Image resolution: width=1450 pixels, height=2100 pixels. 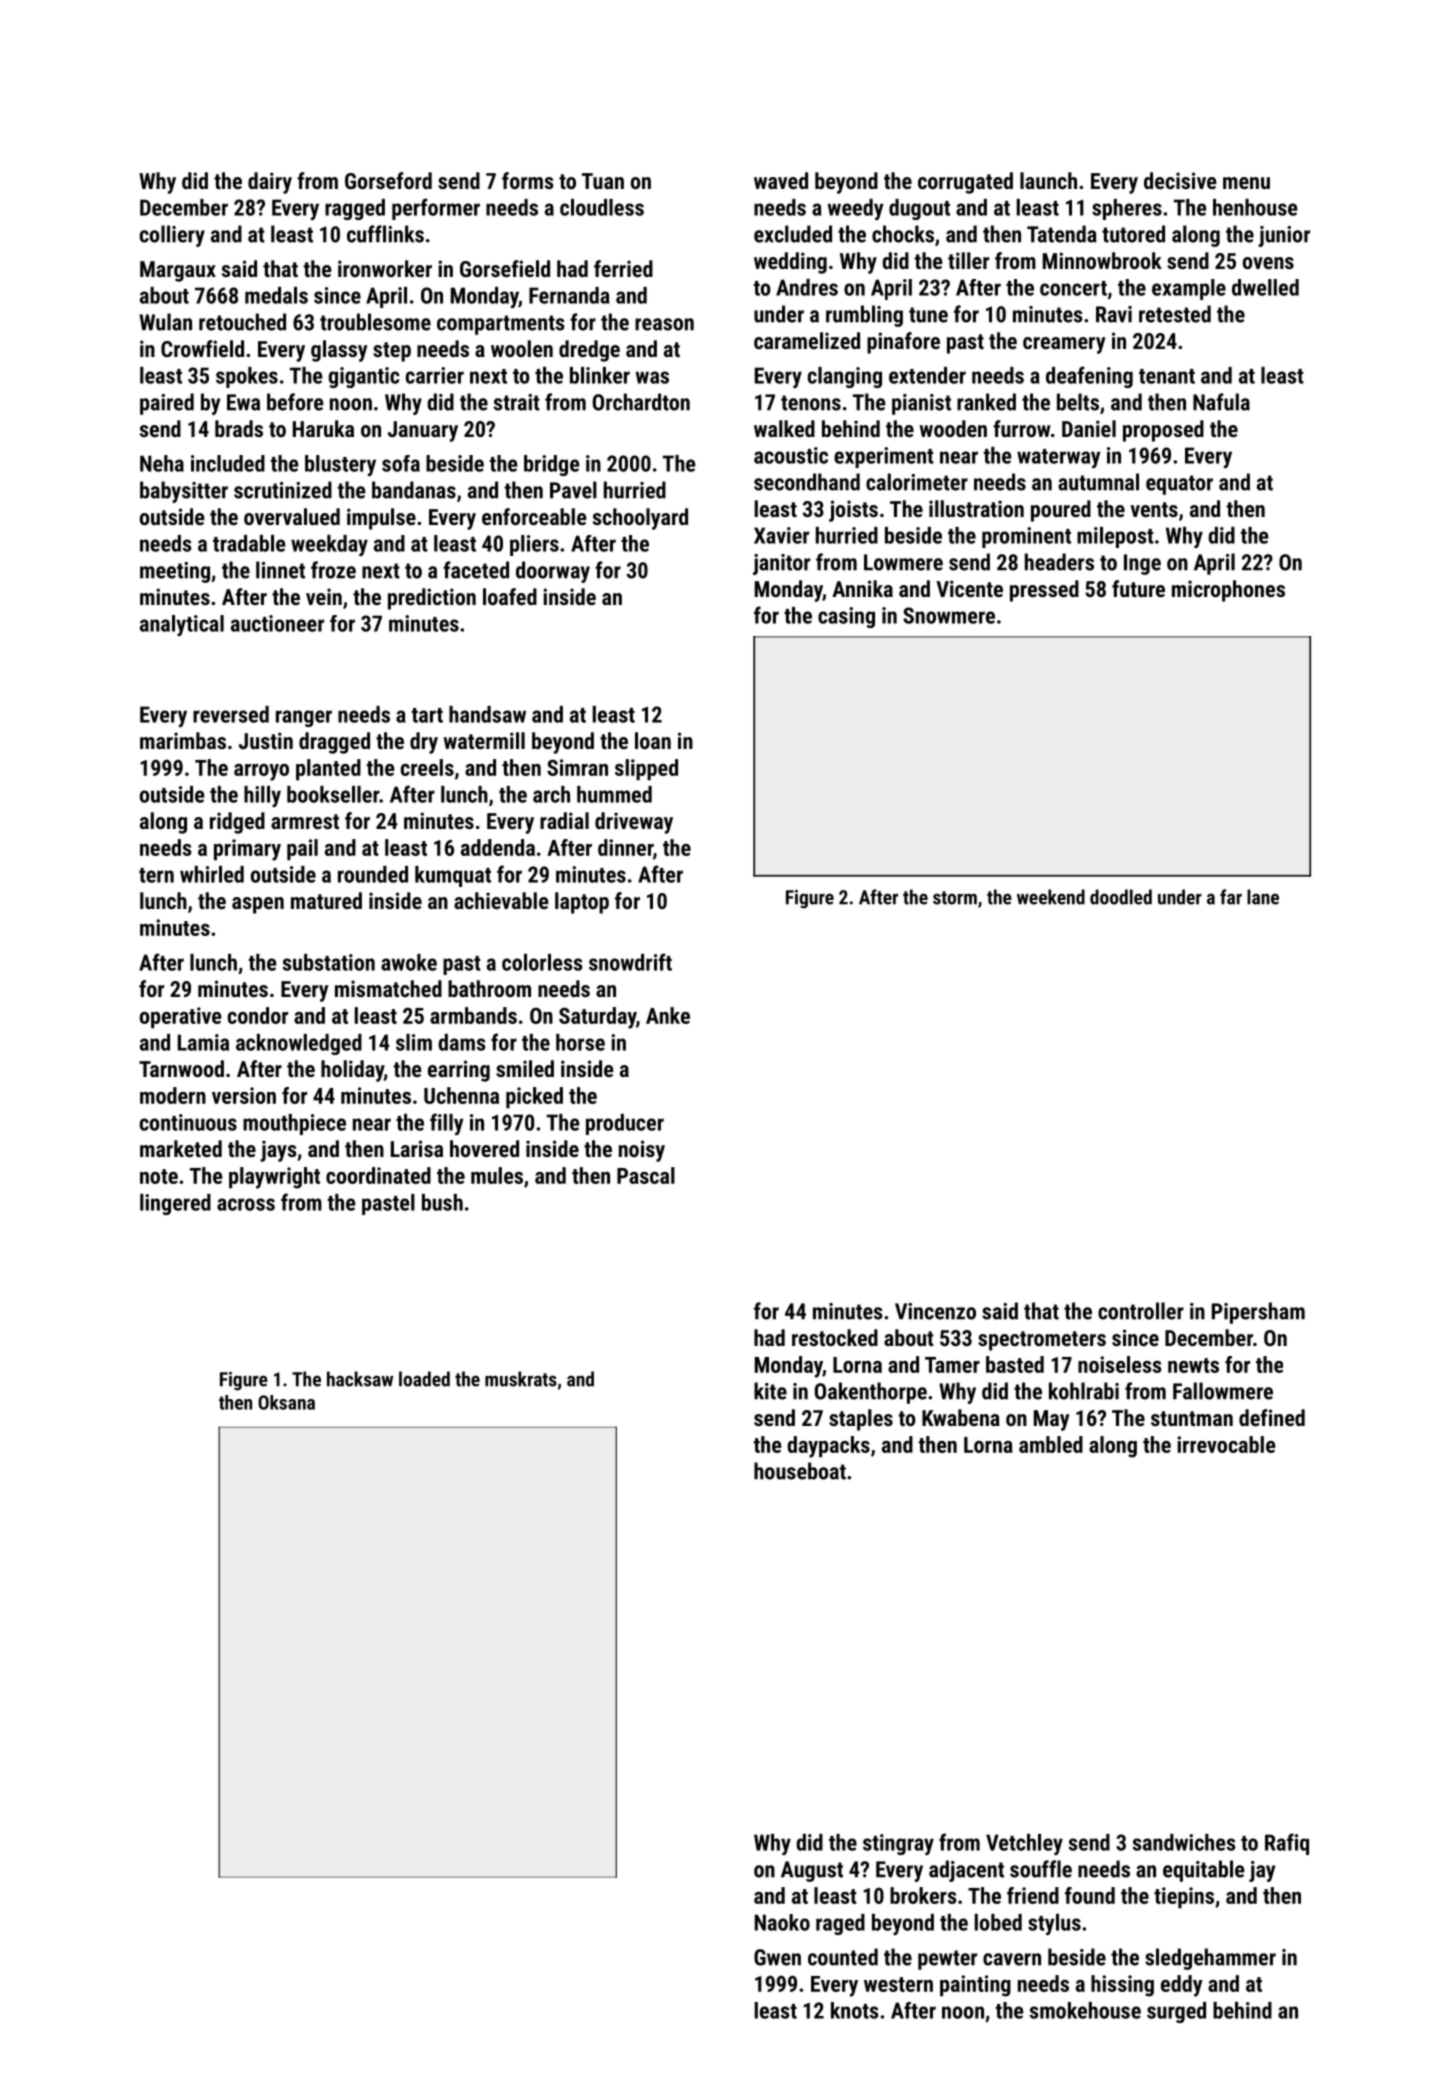 I want to click on dinner, so click(x=625, y=847).
